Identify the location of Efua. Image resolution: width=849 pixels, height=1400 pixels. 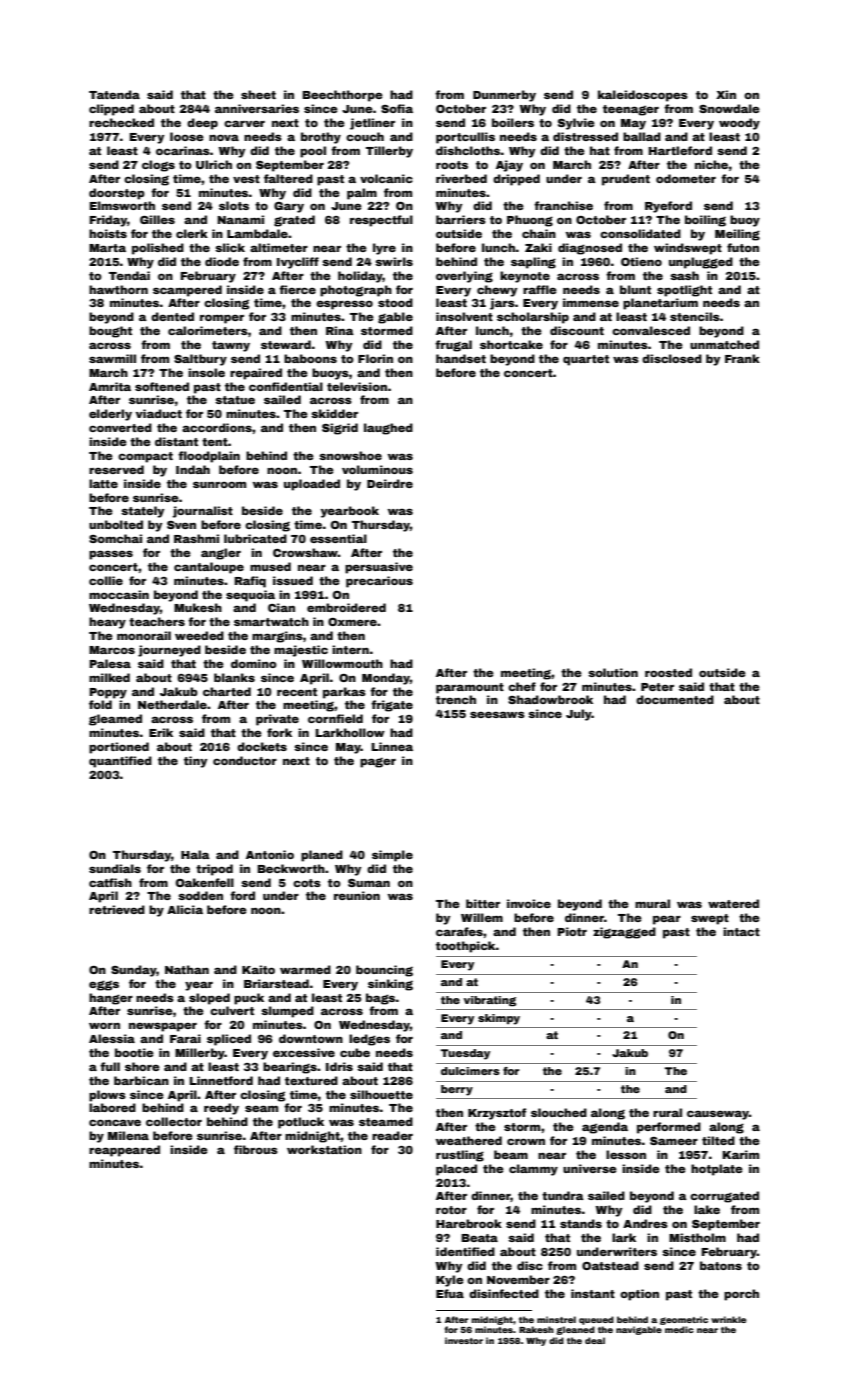
(450, 1293).
